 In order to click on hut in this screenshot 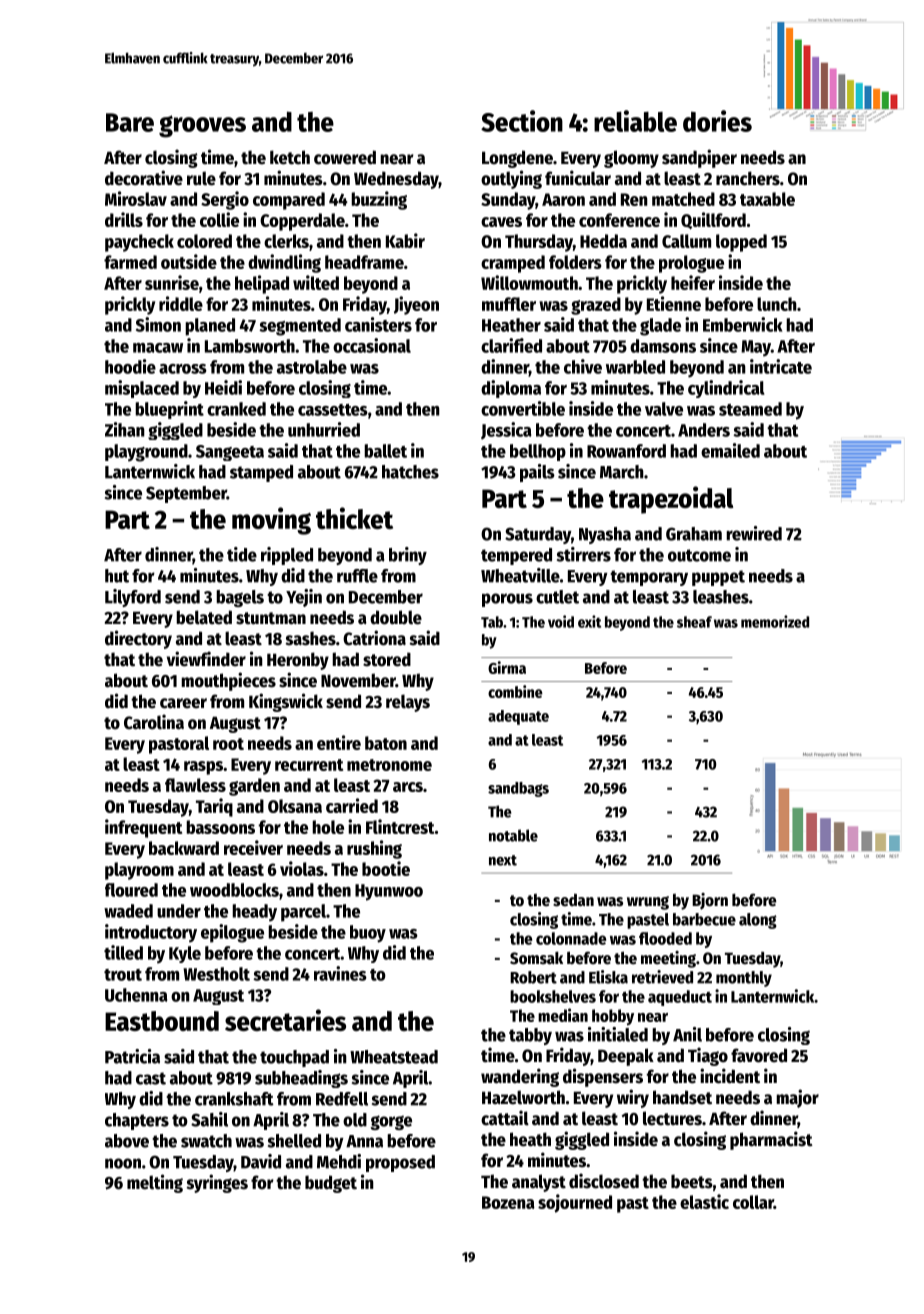, I will do `click(117, 576)`.
